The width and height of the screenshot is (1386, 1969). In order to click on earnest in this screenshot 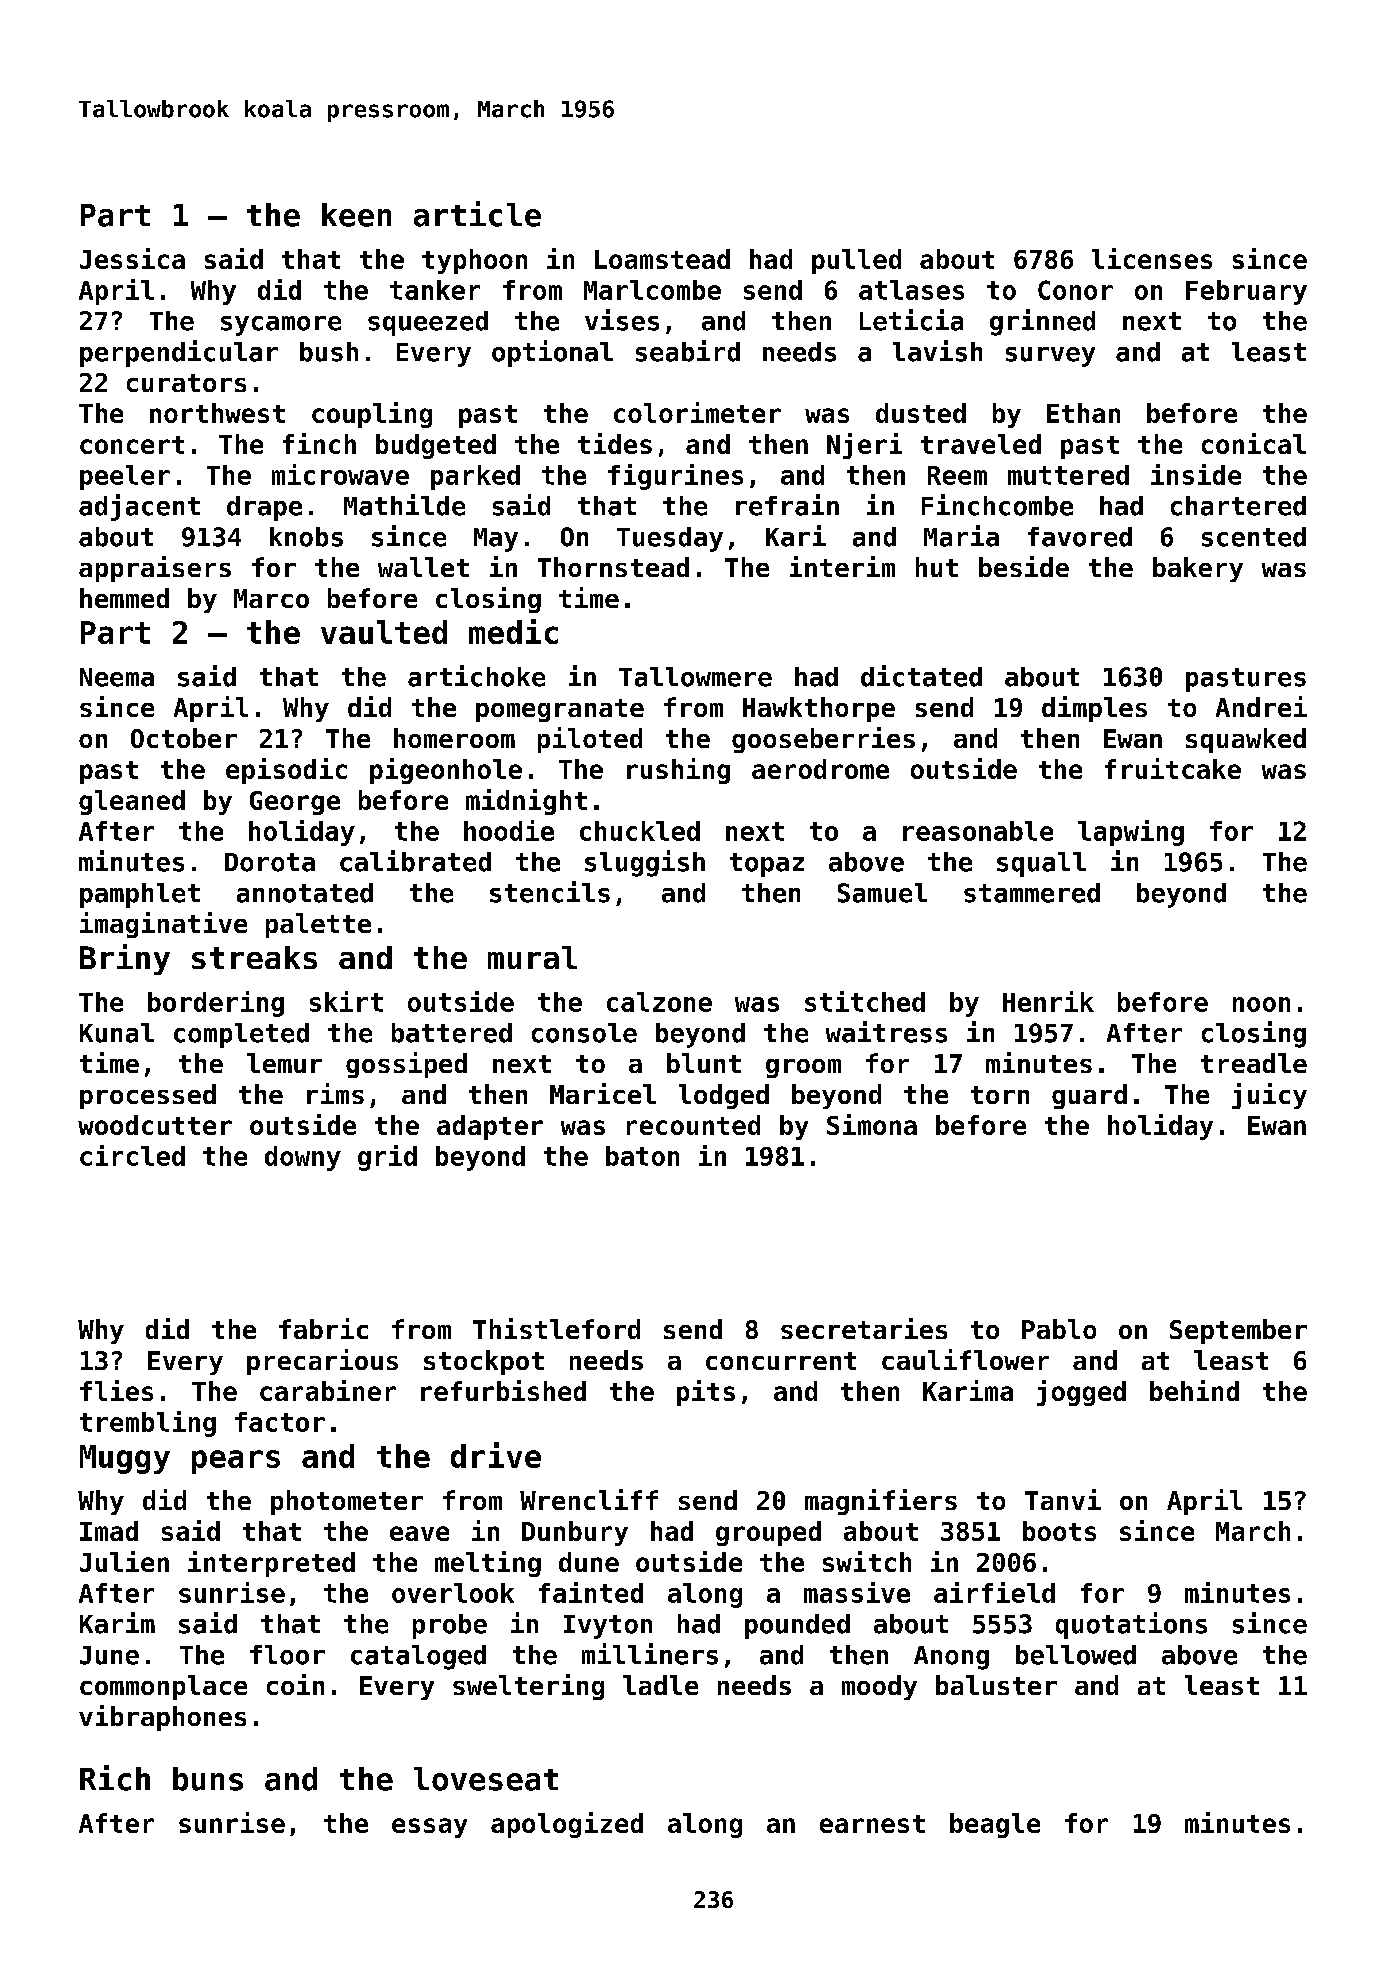, I will do `click(872, 1824)`.
